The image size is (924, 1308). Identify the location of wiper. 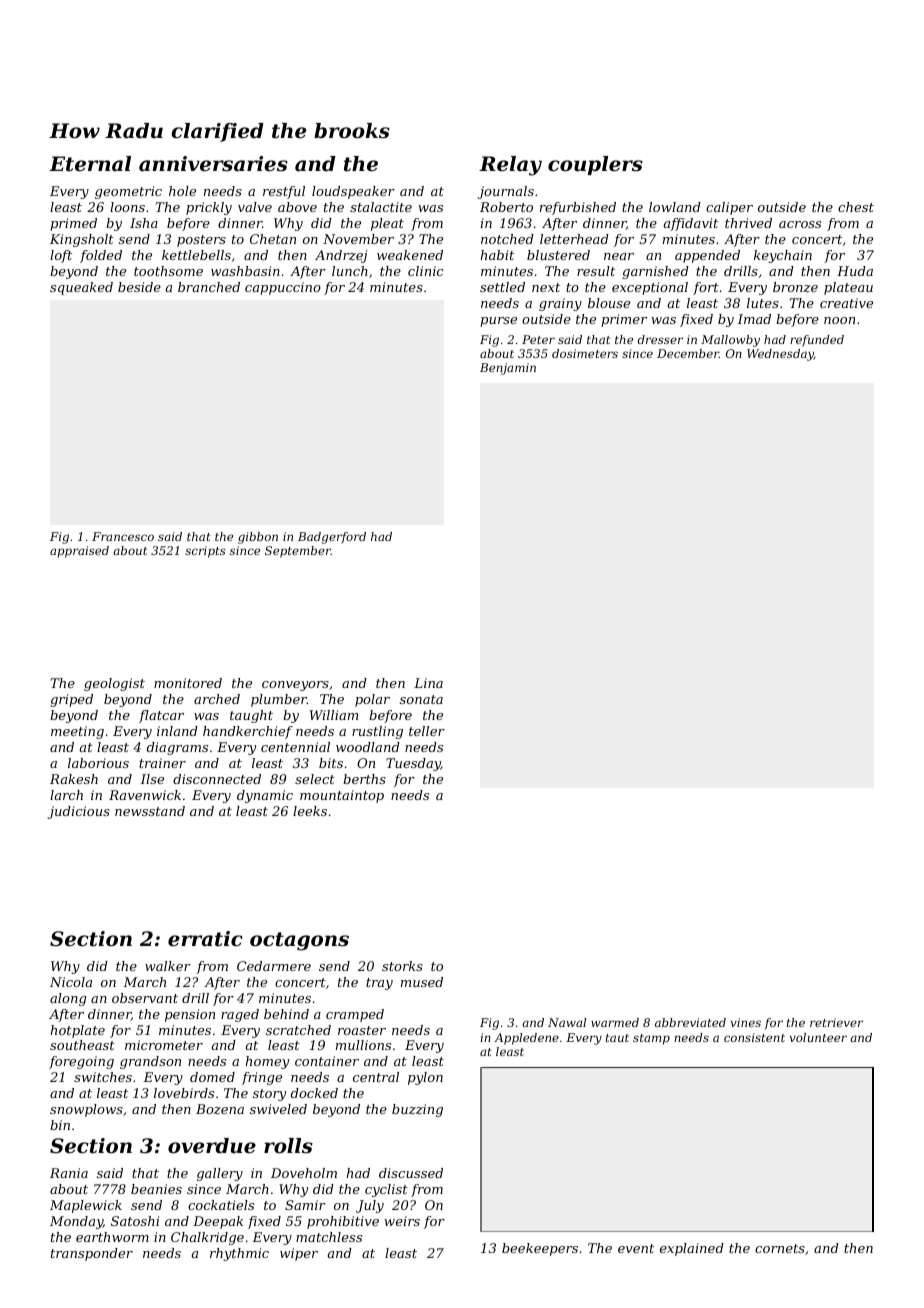
(299, 1254).
